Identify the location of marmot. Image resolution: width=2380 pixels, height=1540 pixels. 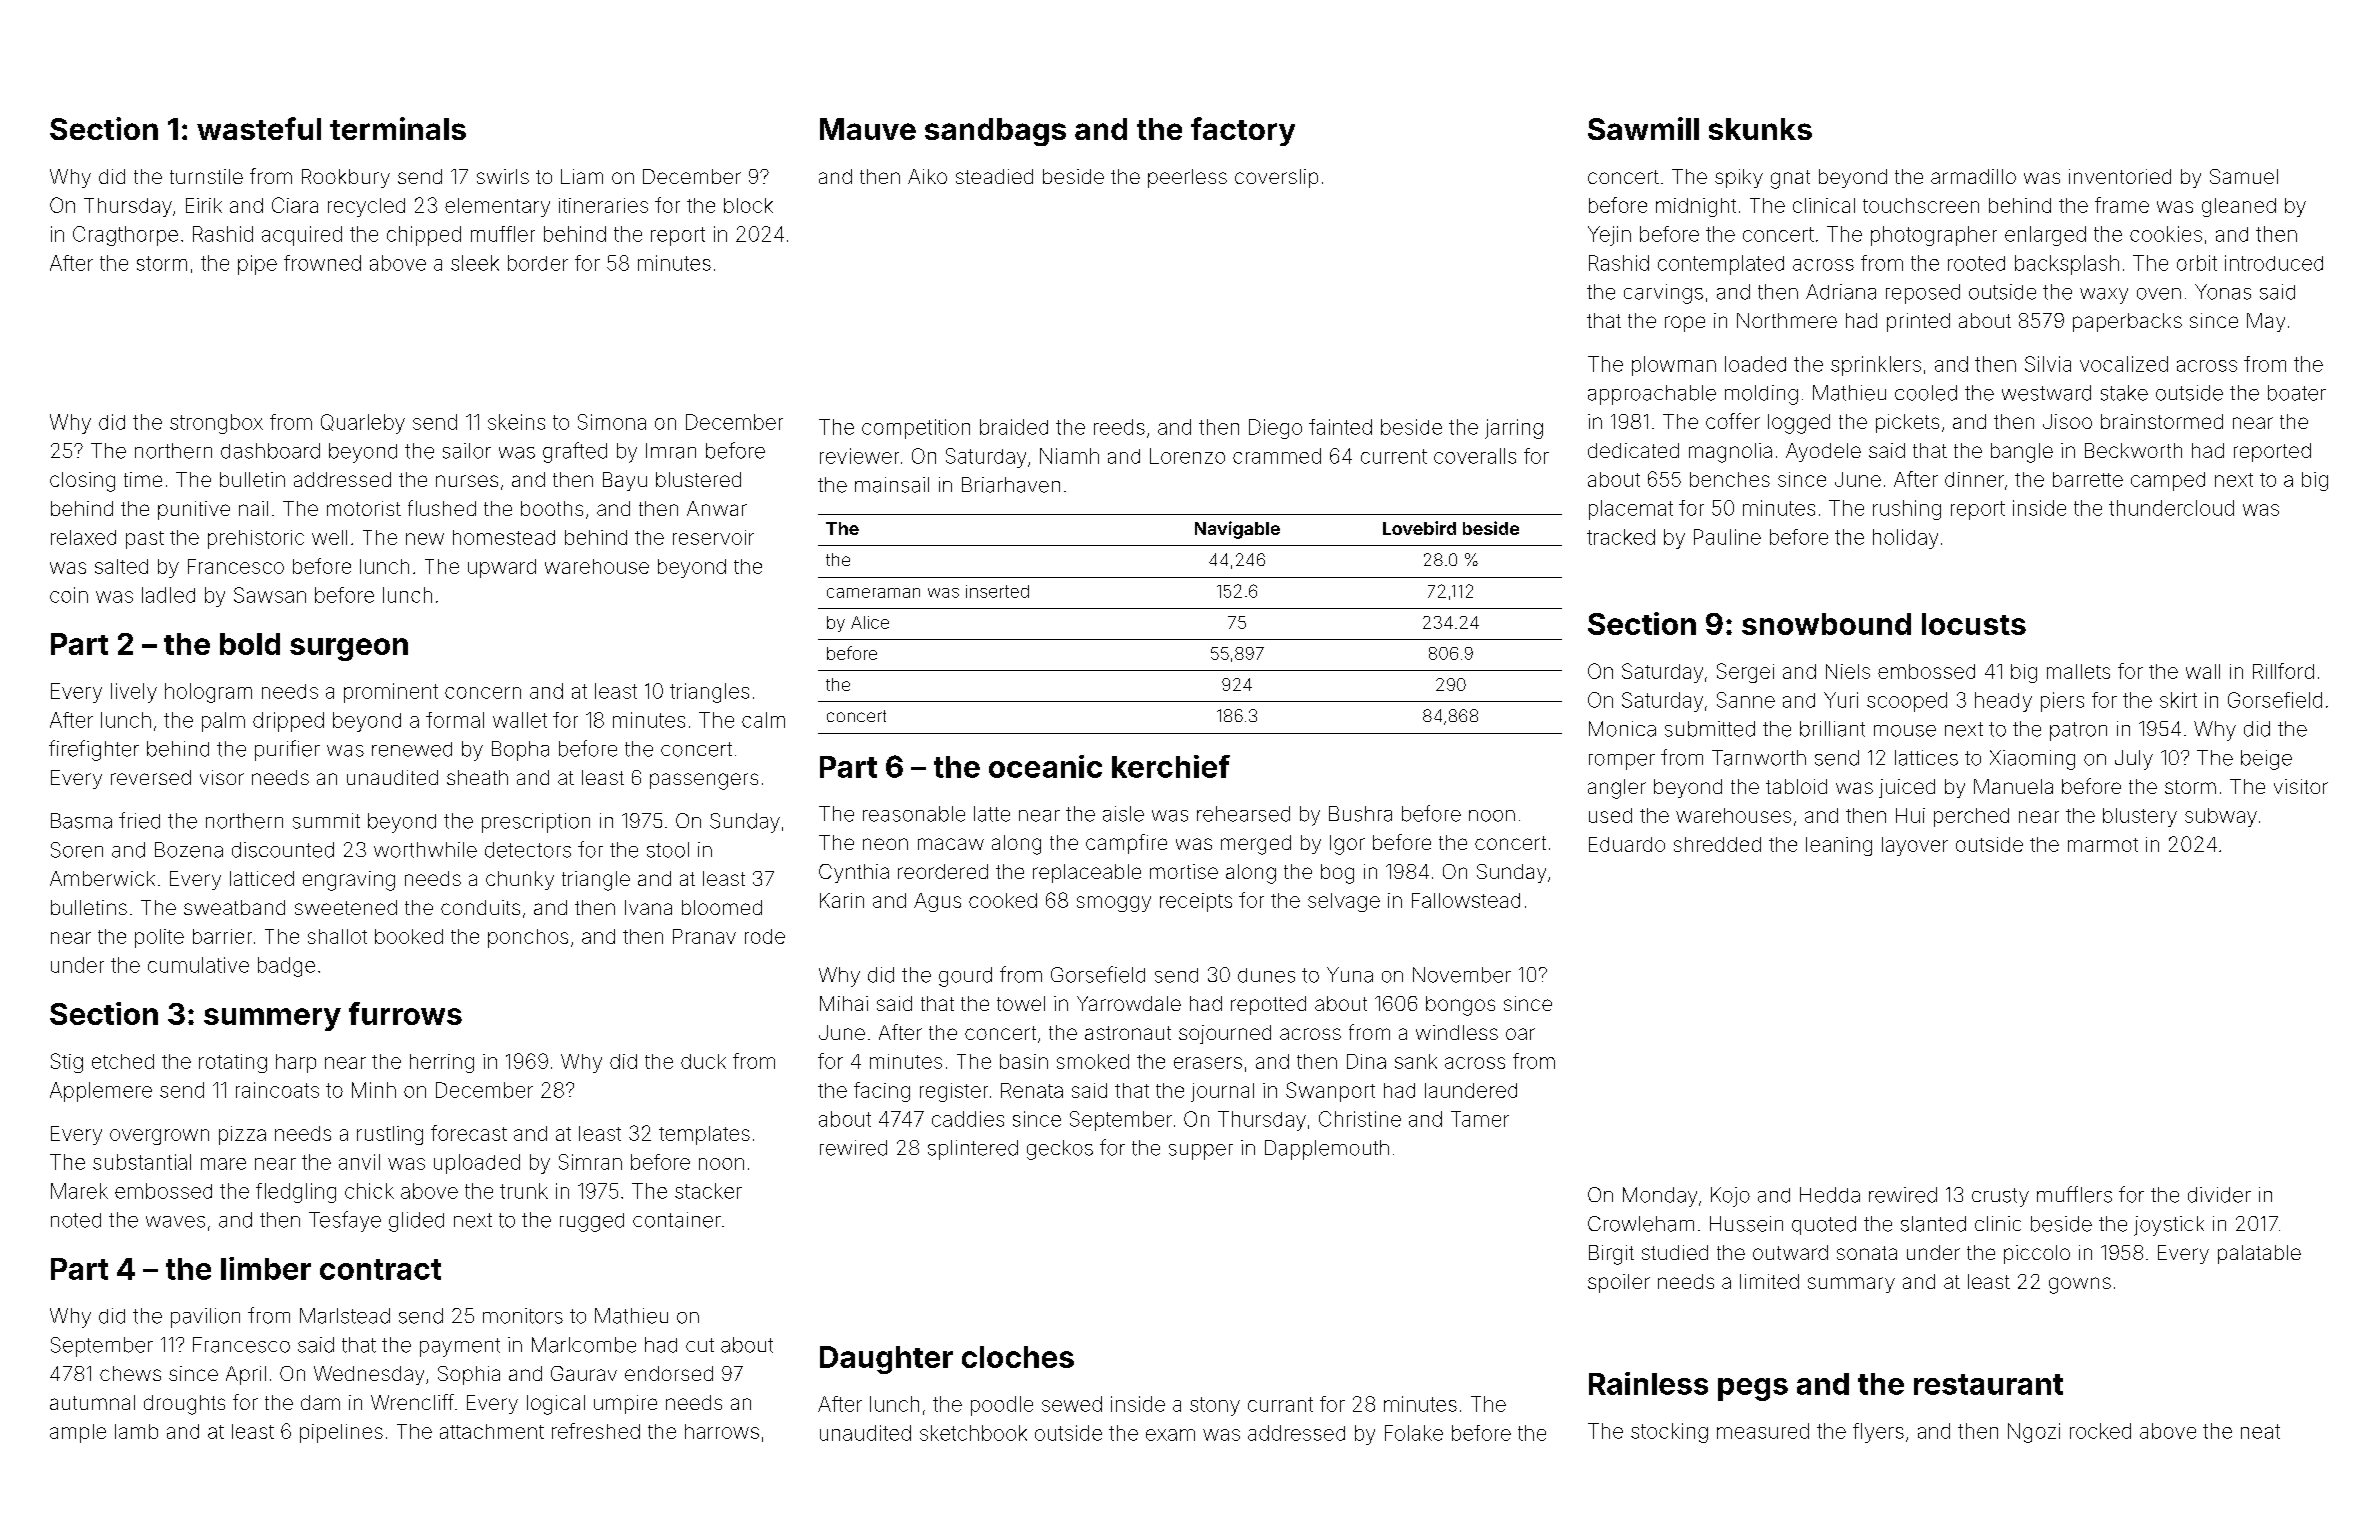
(2103, 845).
